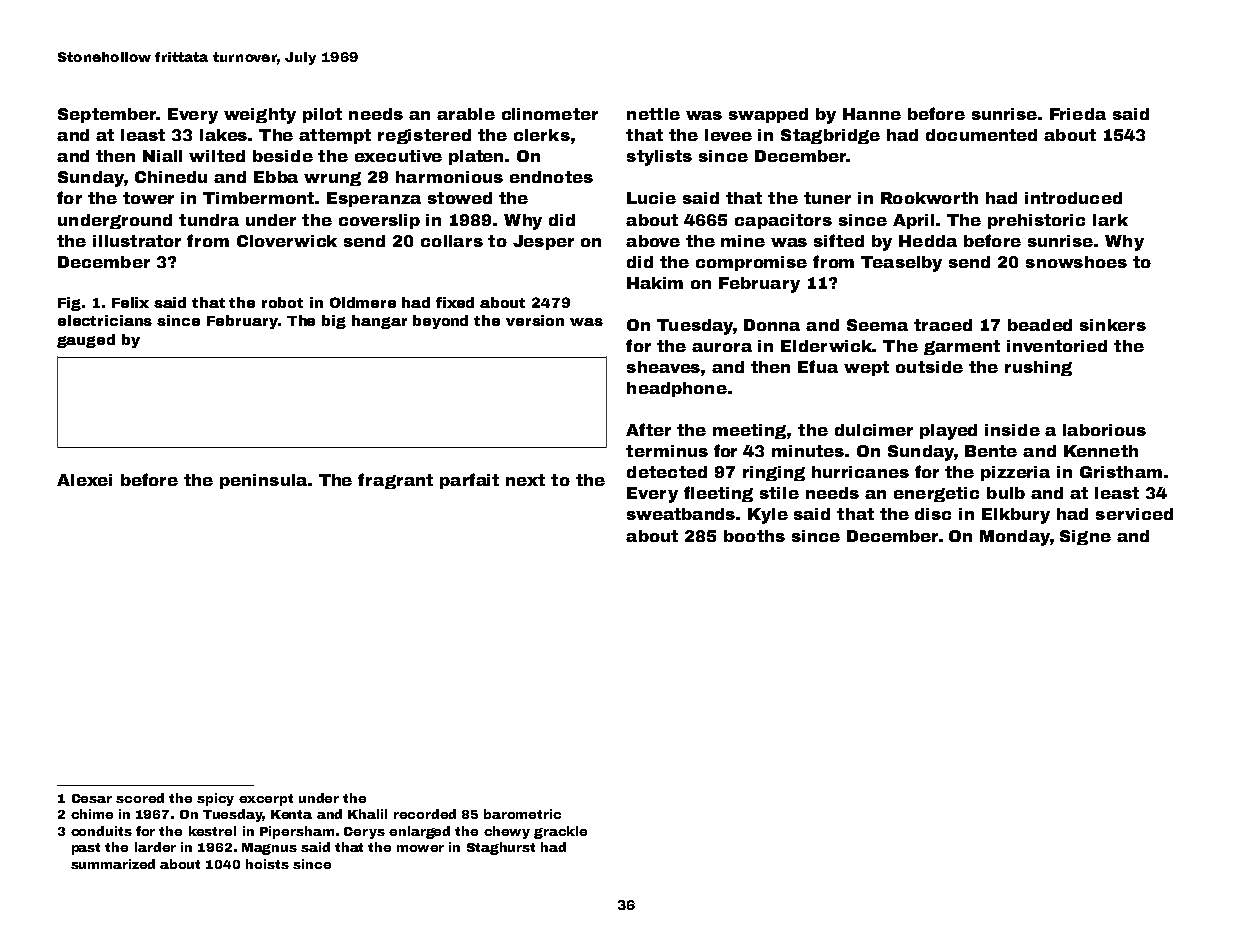 This document has height=952, width=1233. Describe the element at coordinates (522, 814) in the document. I see `barometric` at that location.
